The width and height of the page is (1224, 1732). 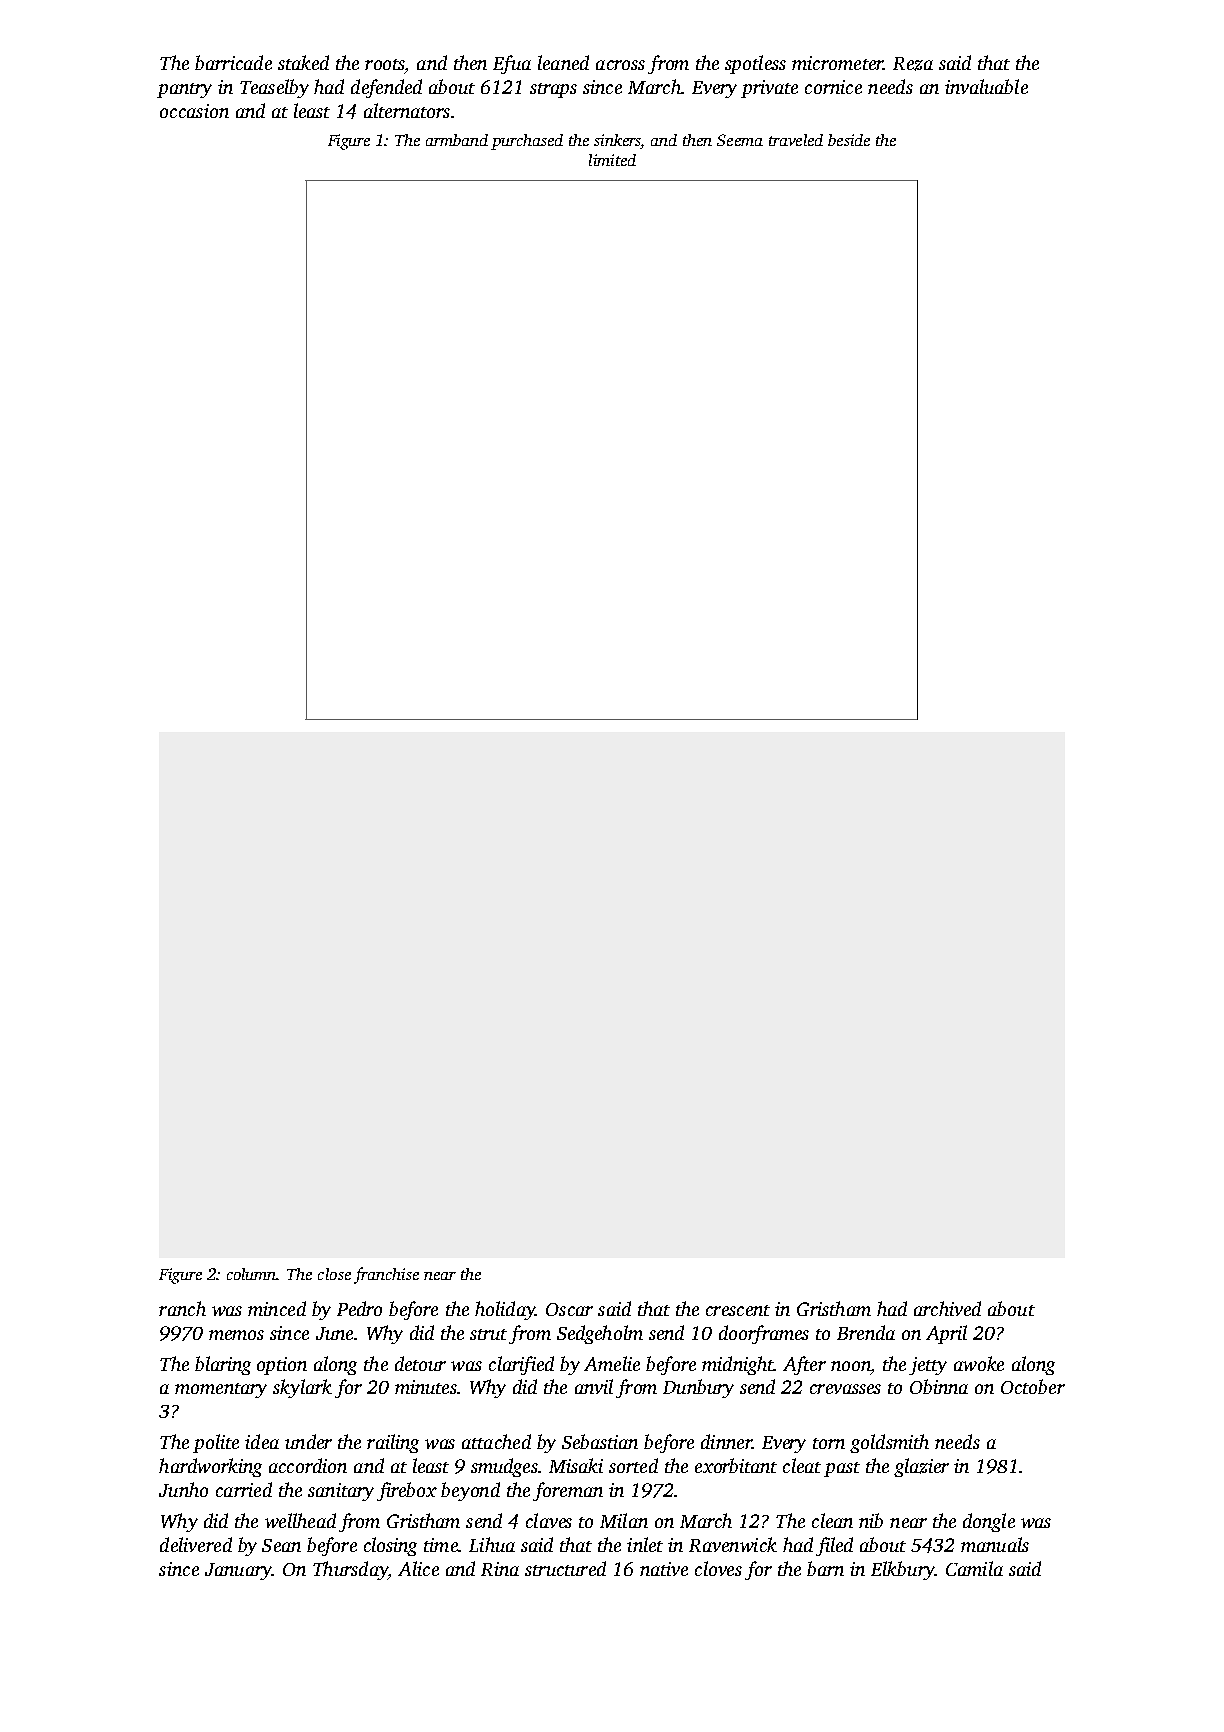 What do you see at coordinates (947, 1308) in the page?
I see `archived` at bounding box center [947, 1308].
